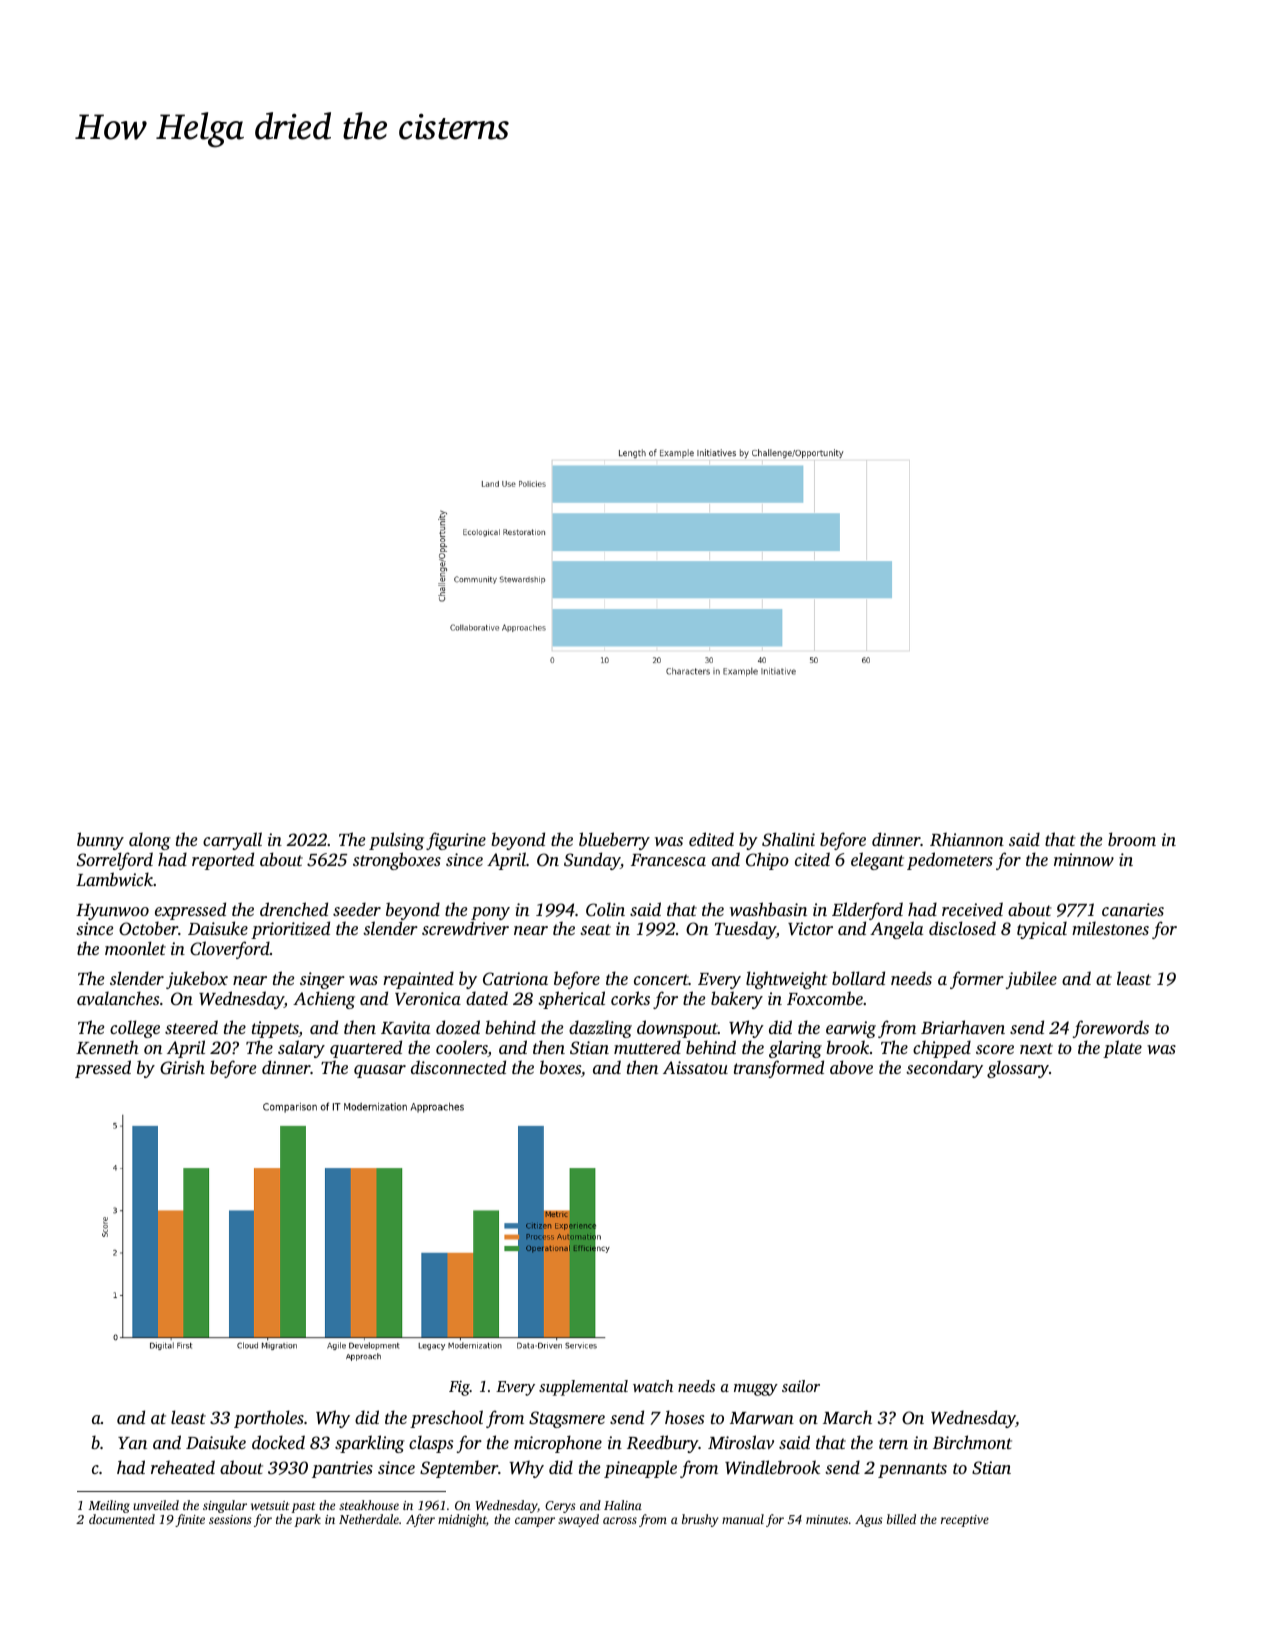  What do you see at coordinates (560, 1507) in the screenshot?
I see `Cerys` at bounding box center [560, 1507].
